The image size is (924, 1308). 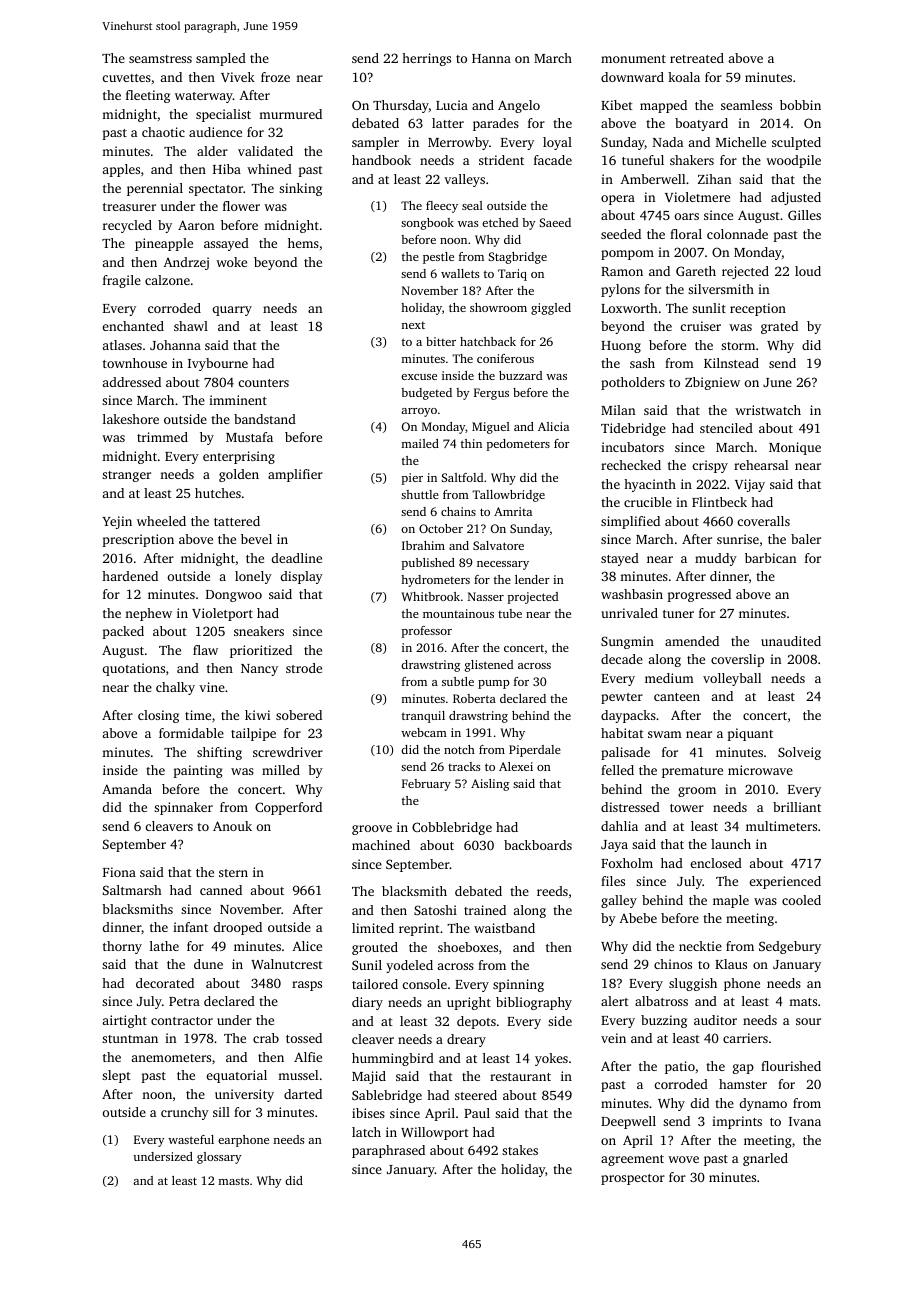 What do you see at coordinates (699, 595) in the image?
I see `progressed` at bounding box center [699, 595].
